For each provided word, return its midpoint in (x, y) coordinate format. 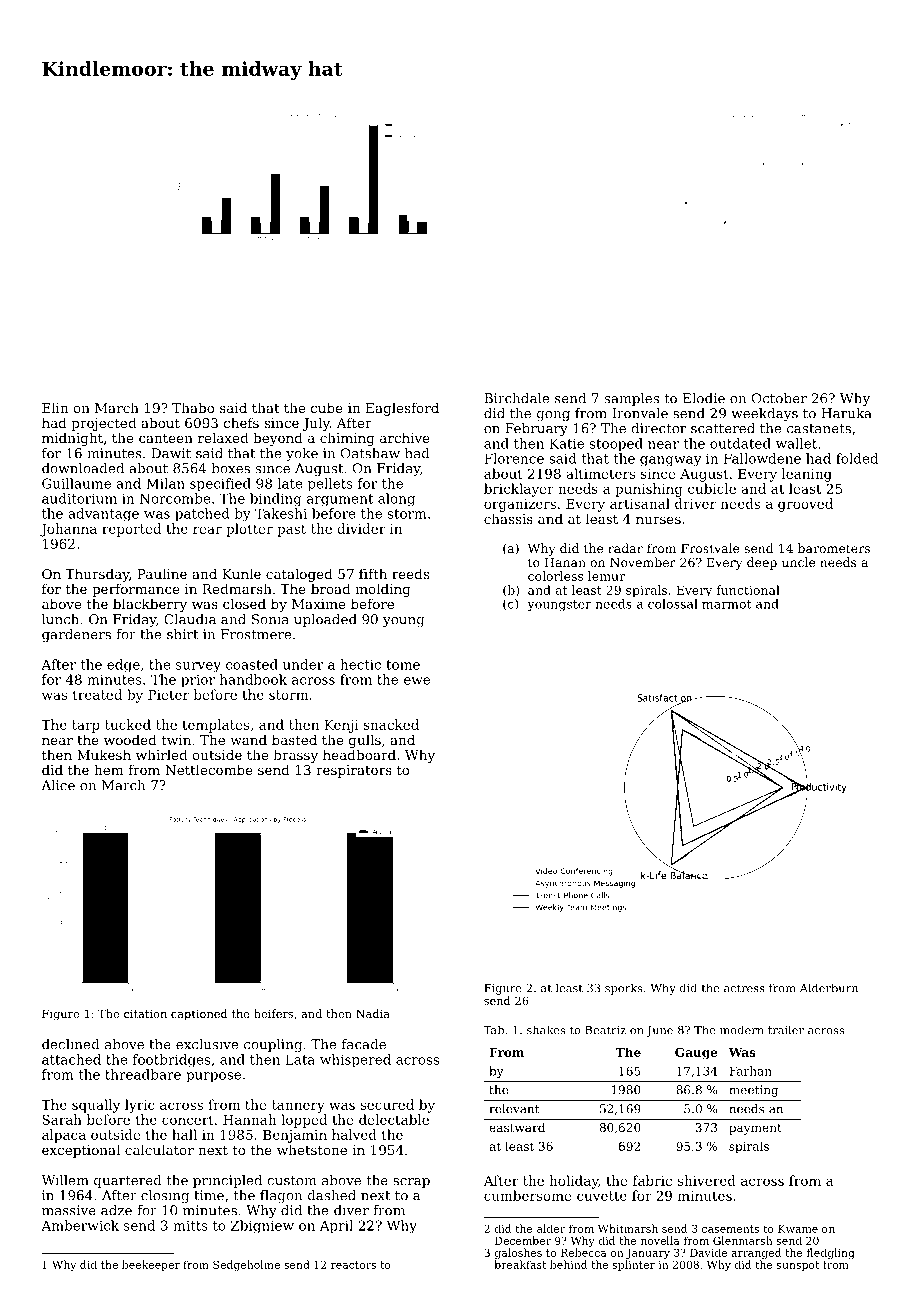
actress (744, 988)
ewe (417, 681)
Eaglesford (402, 409)
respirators (354, 771)
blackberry (150, 605)
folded (857, 458)
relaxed (223, 437)
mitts (190, 1225)
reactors (353, 1265)
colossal (673, 604)
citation (145, 1013)
